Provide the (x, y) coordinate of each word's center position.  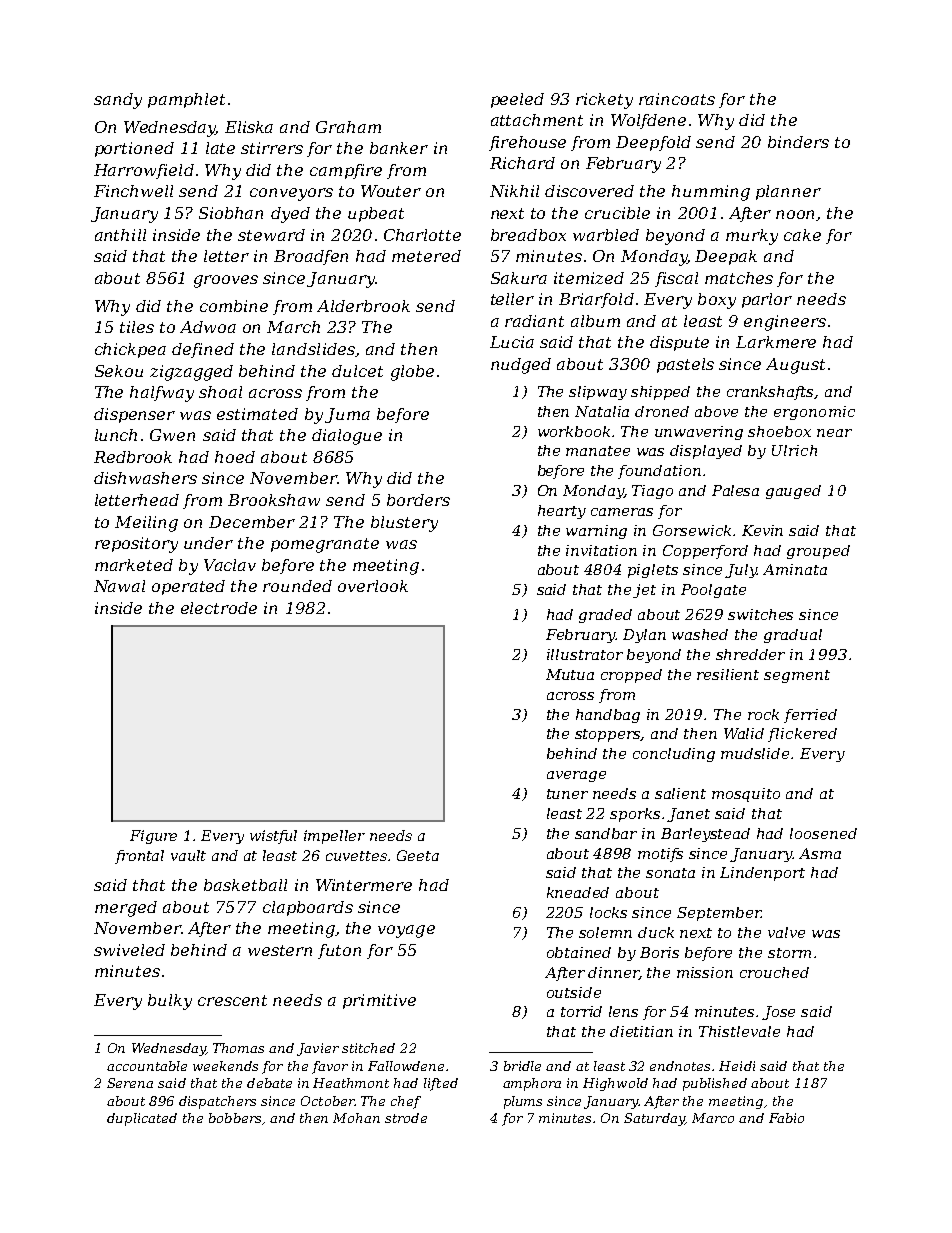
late (220, 148)
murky (752, 237)
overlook (373, 586)
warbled (606, 235)
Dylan (644, 636)
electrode (219, 608)
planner (788, 192)
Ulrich (794, 450)
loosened (823, 833)
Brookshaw (274, 500)
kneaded (578, 892)
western (280, 950)
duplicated (142, 1119)
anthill (120, 235)
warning (596, 532)
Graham (348, 127)
